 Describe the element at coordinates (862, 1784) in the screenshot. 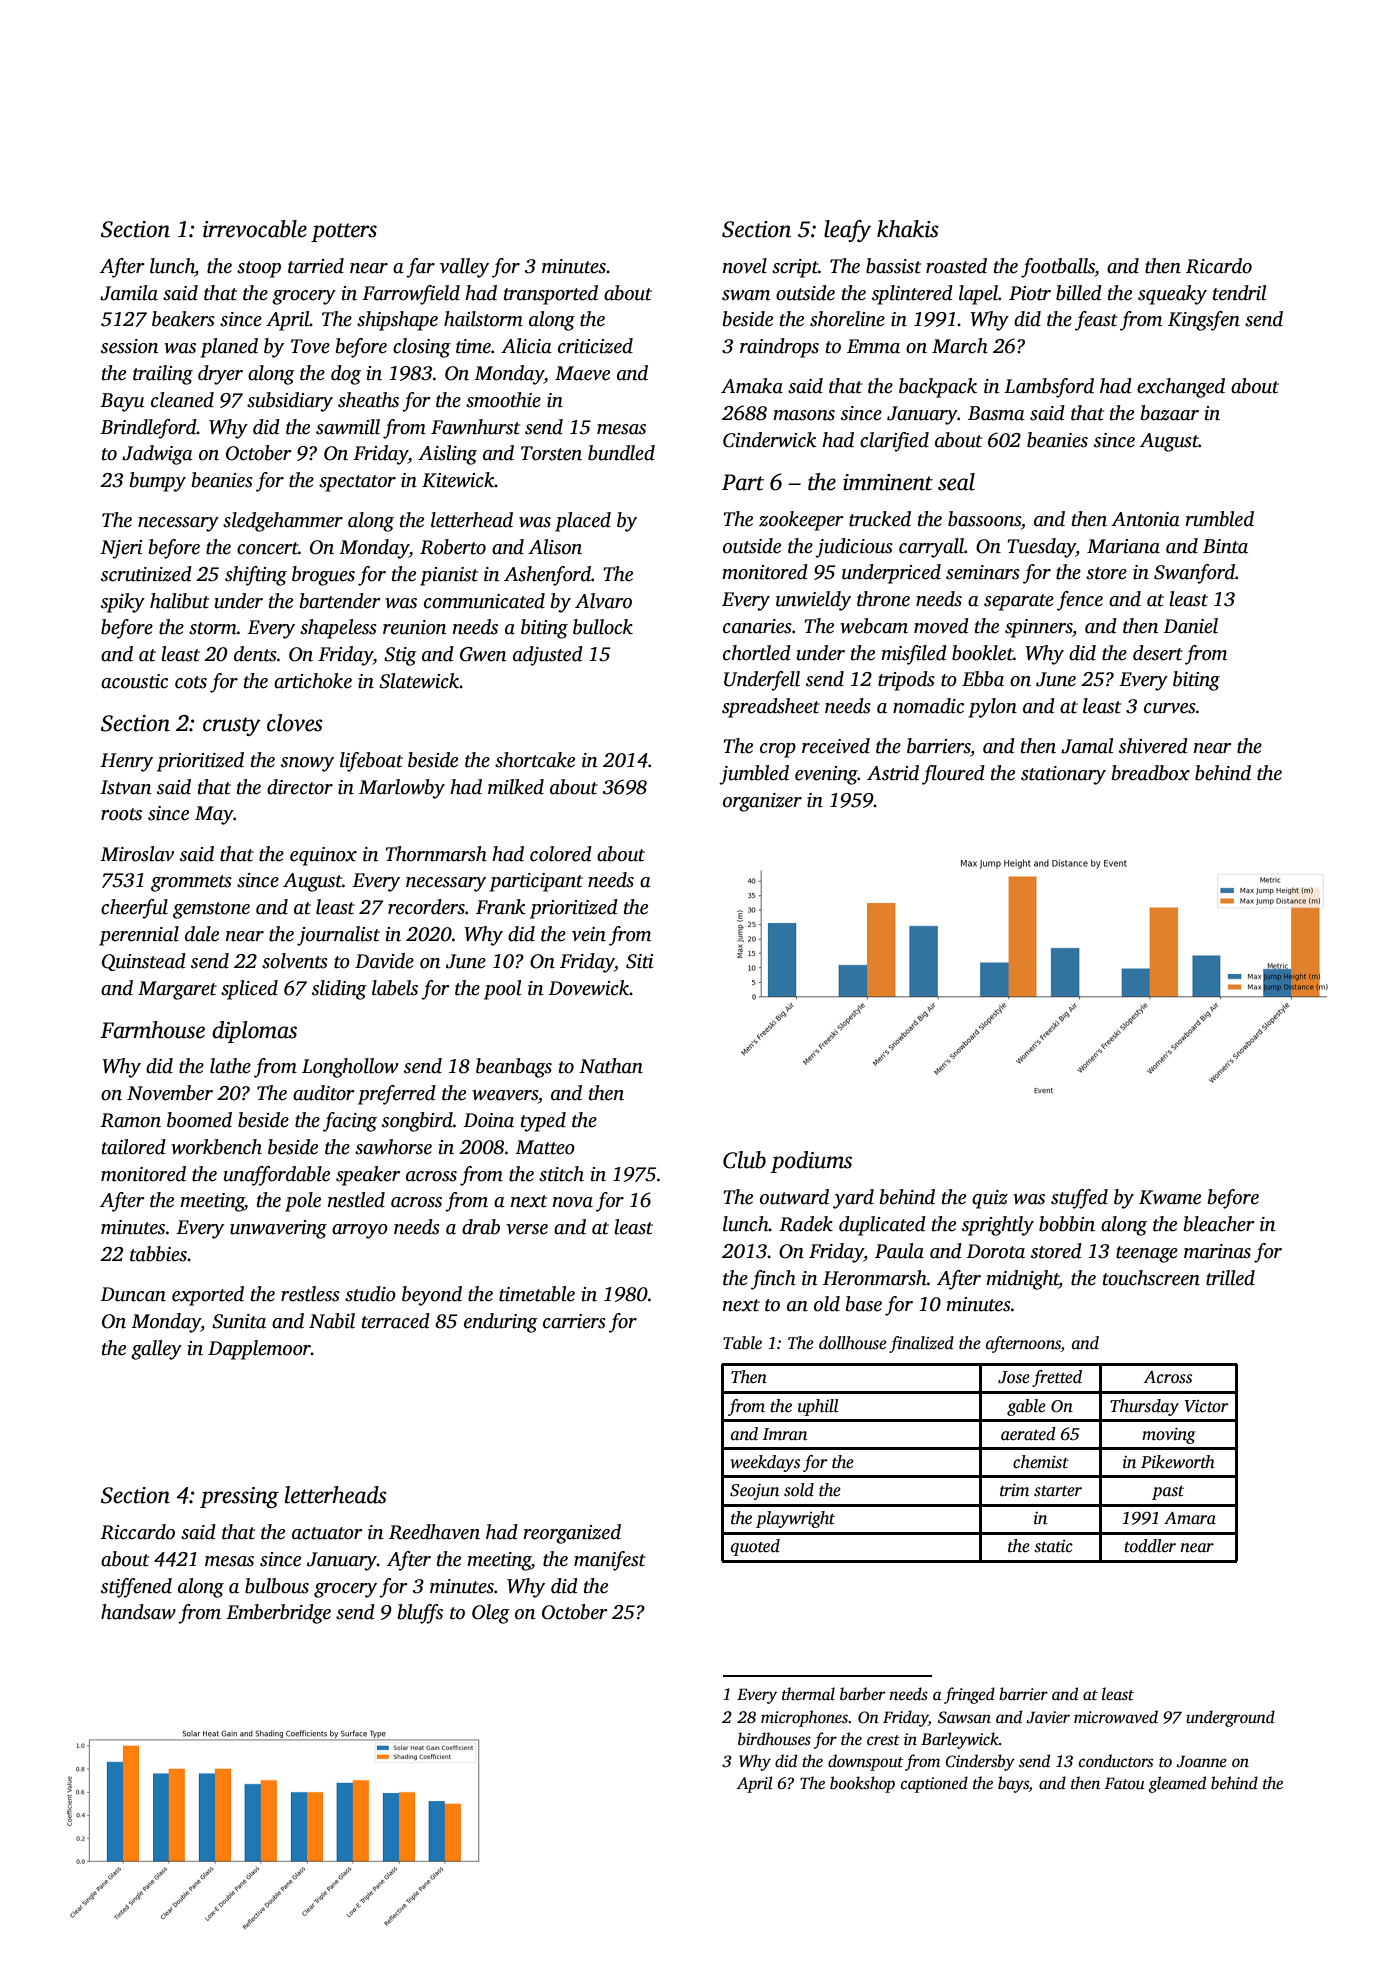

I see `bookshop` at that location.
